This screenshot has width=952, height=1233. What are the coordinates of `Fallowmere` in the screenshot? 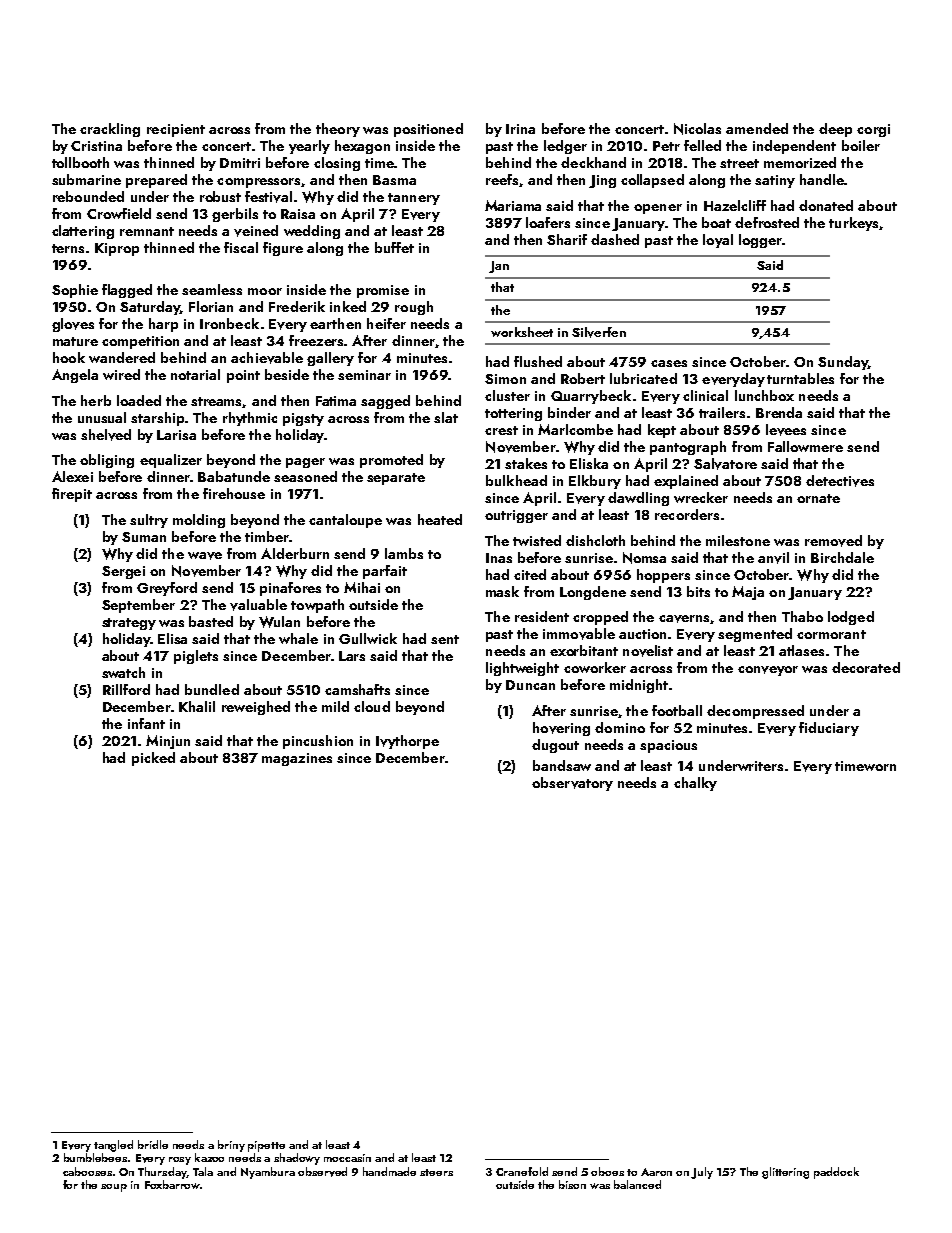 It's located at (805, 446).
